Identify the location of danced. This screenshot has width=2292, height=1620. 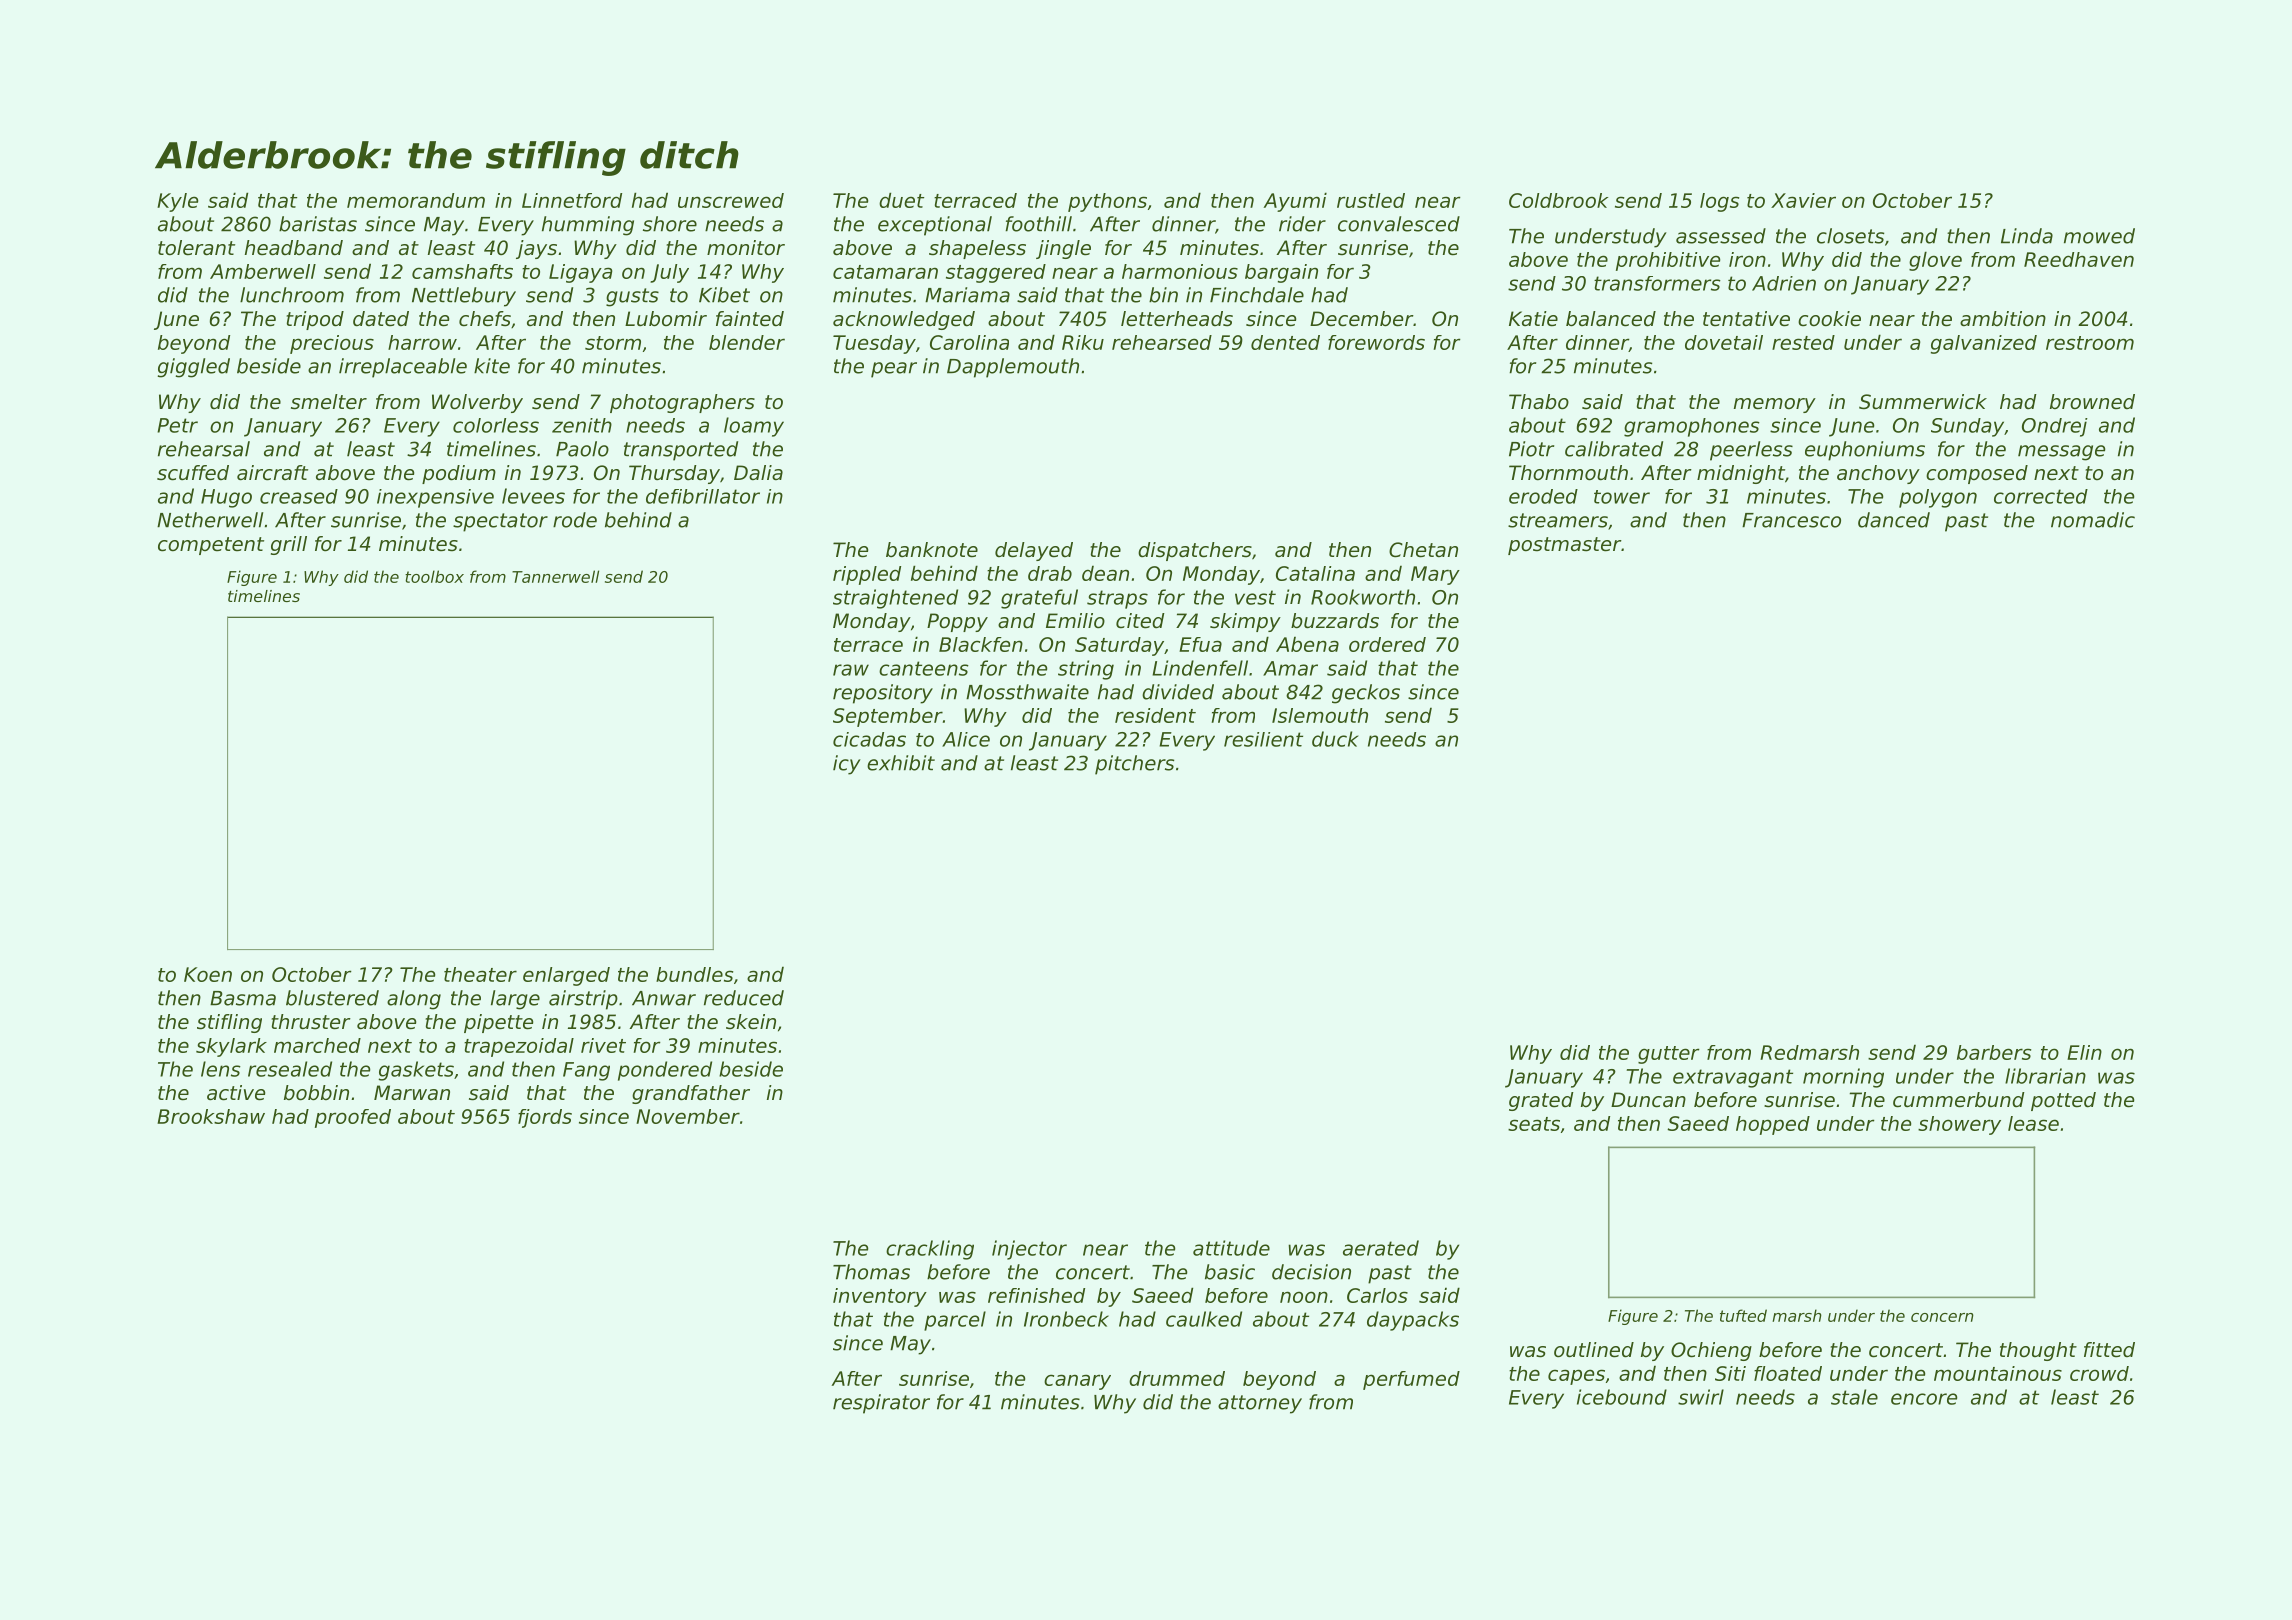
(1894, 520).
